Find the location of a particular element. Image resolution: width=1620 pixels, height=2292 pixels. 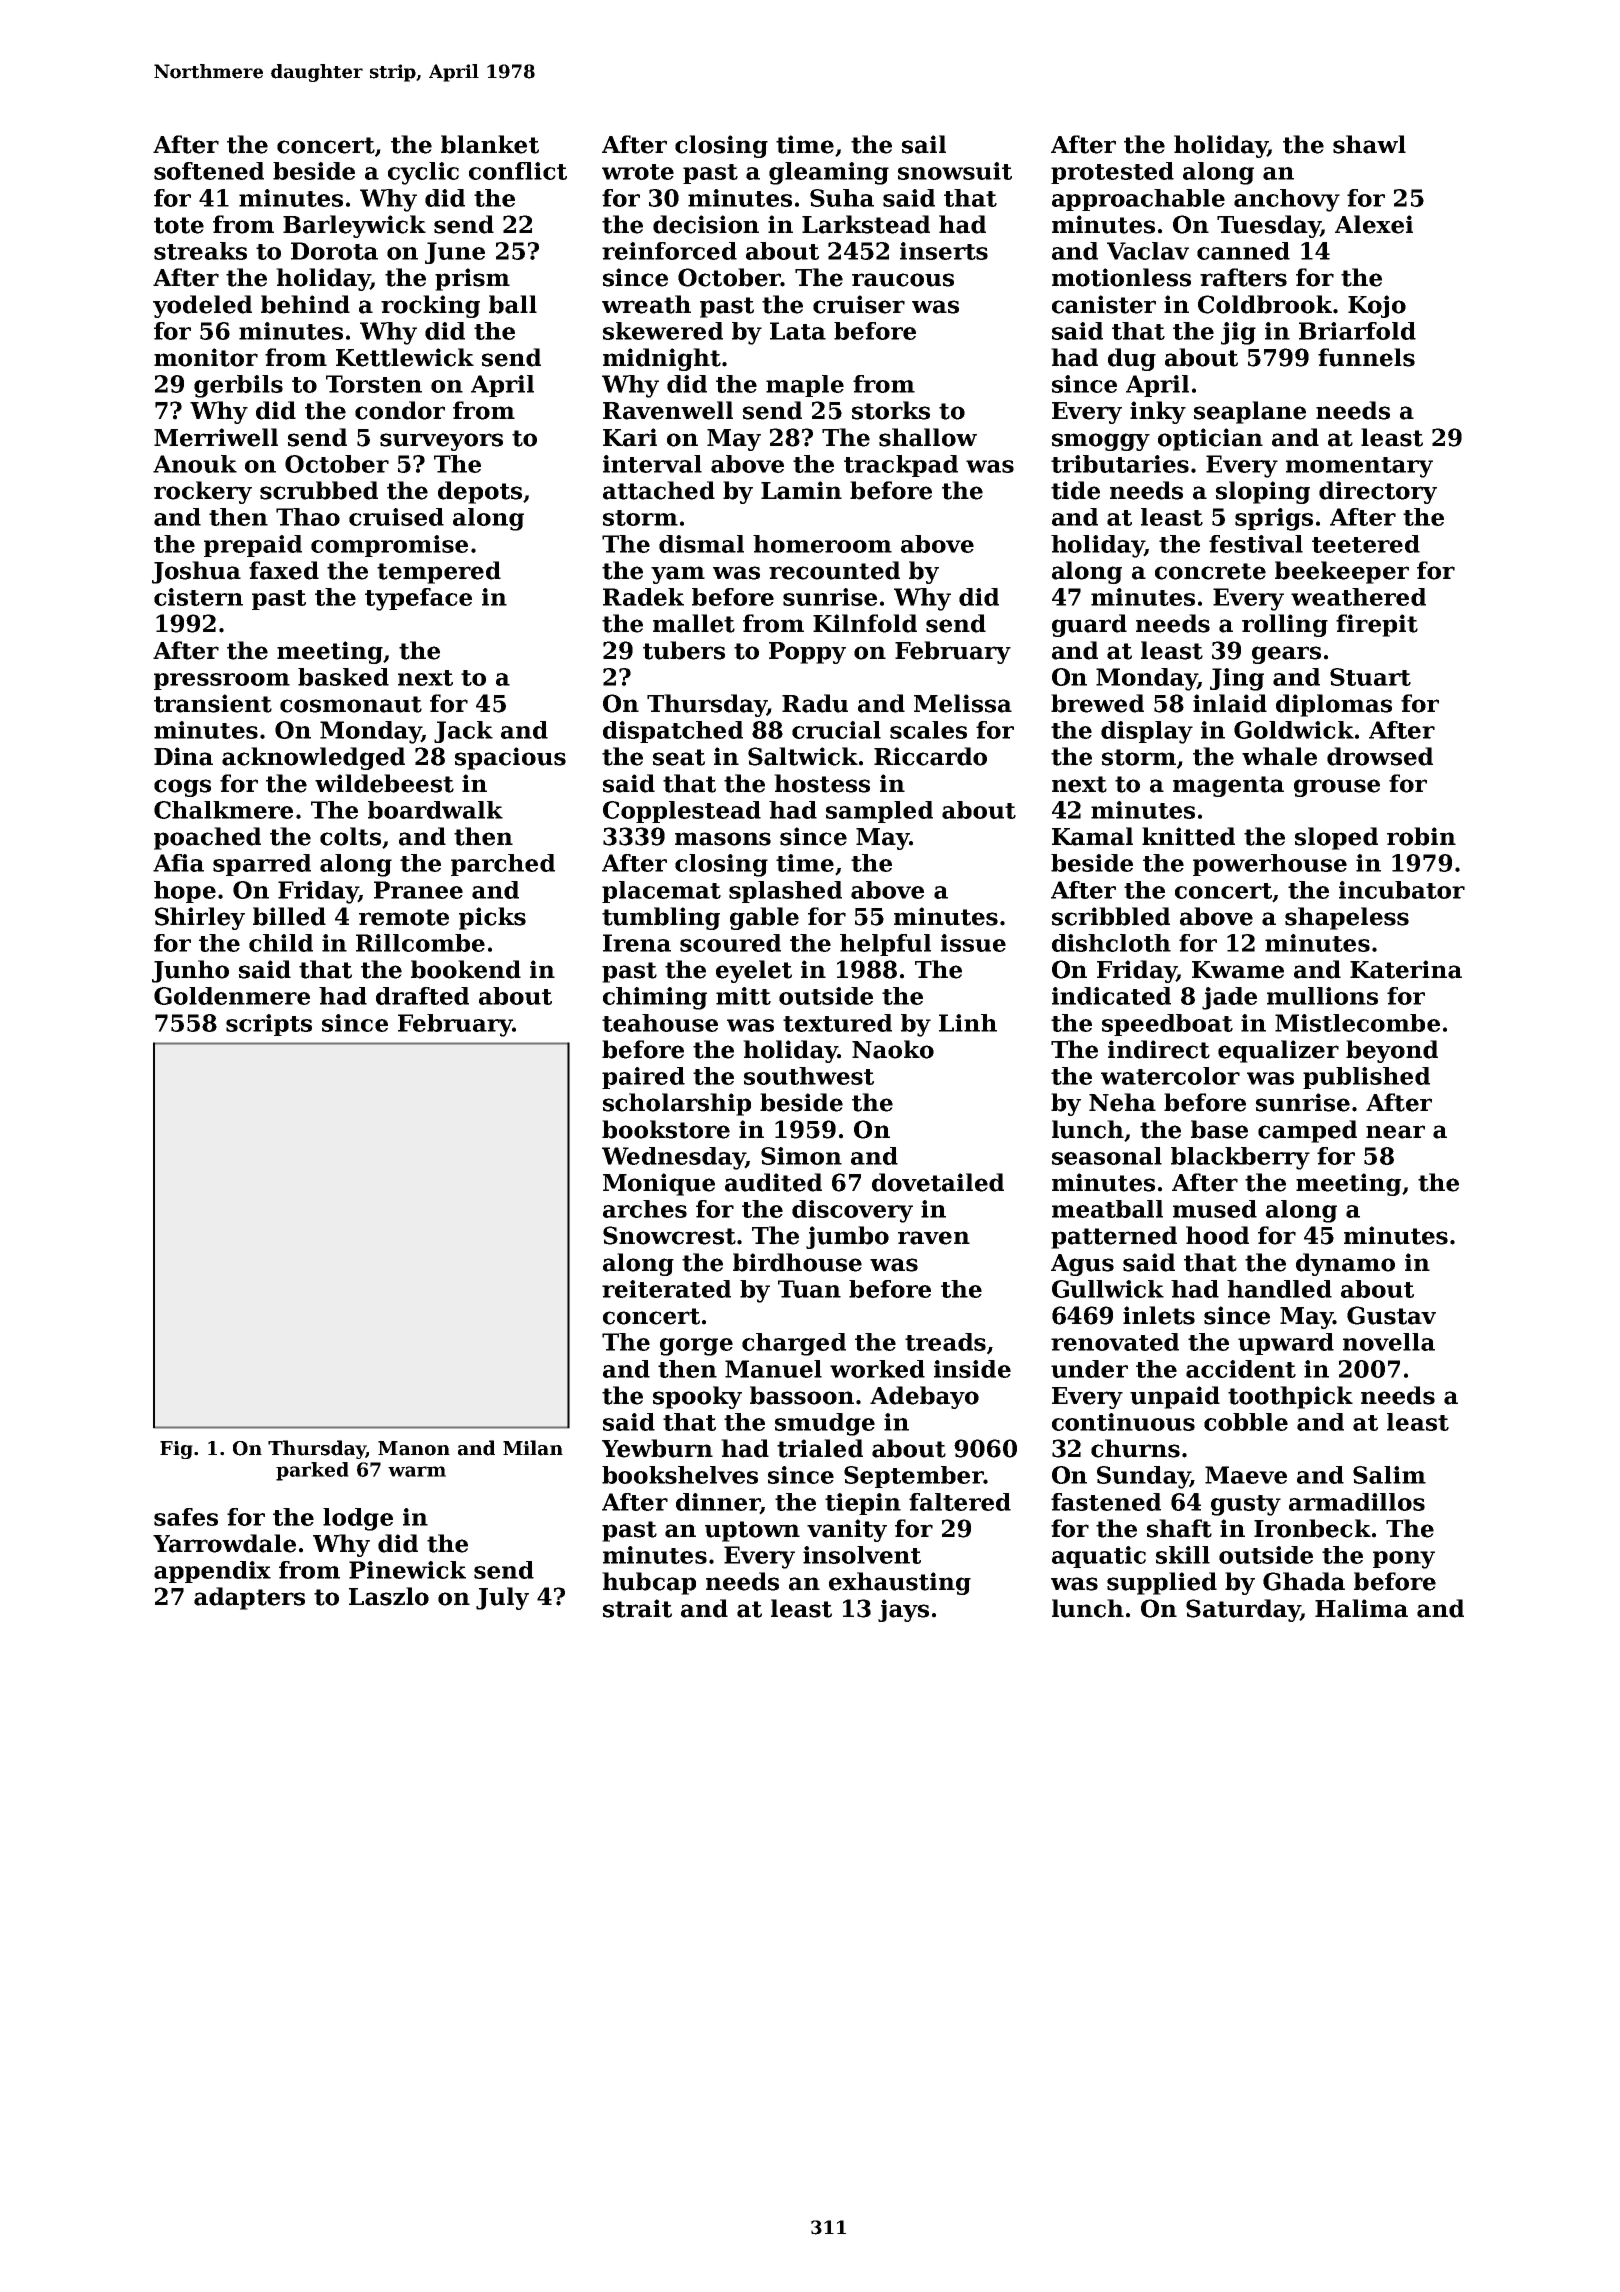

streaks is located at coordinates (200, 251).
